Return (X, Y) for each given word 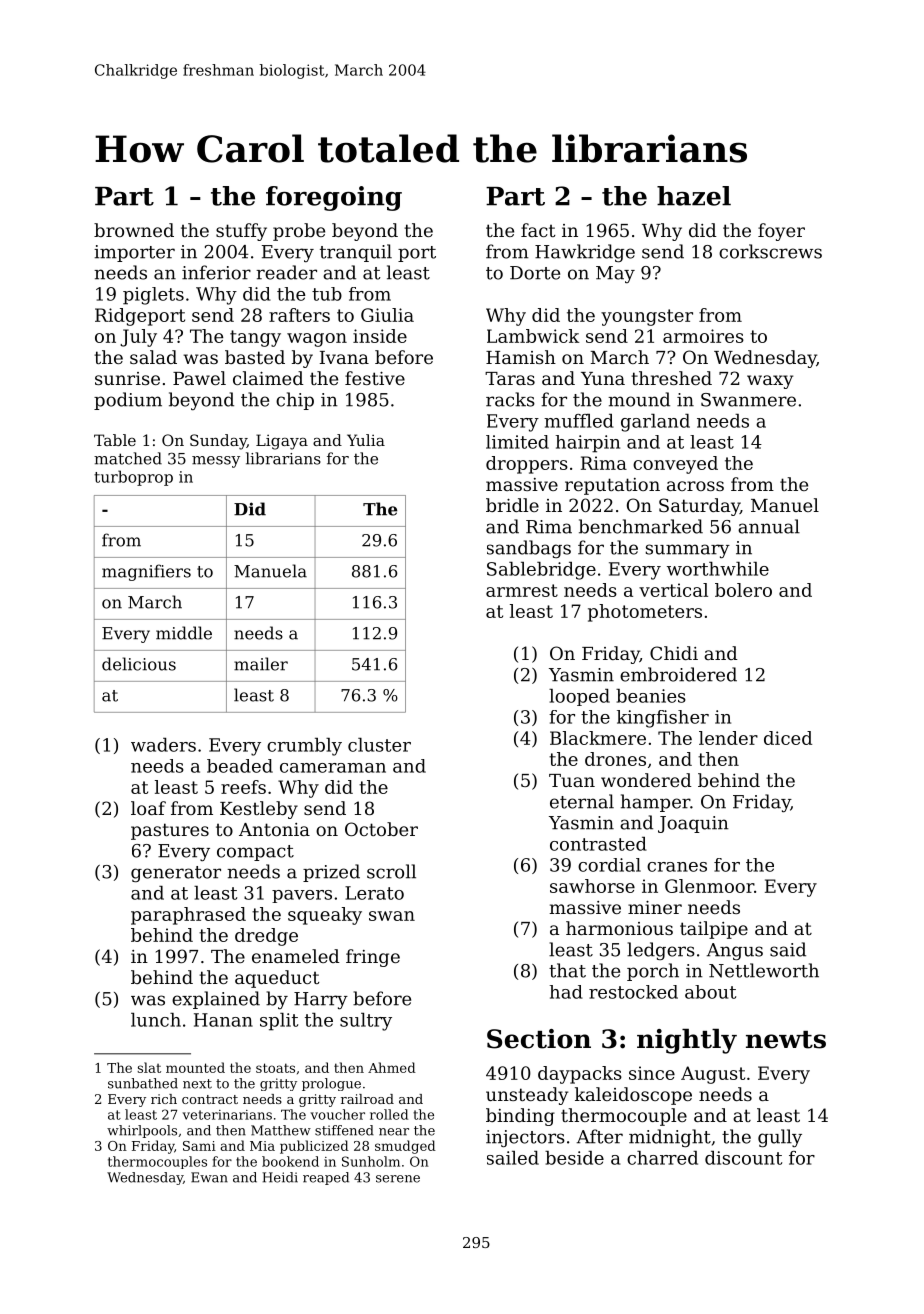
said (788, 949)
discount (743, 1158)
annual (769, 526)
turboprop (133, 478)
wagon (317, 340)
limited (517, 442)
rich (164, 1099)
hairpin (588, 444)
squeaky (325, 916)
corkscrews (770, 251)
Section (539, 1039)
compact (255, 853)
